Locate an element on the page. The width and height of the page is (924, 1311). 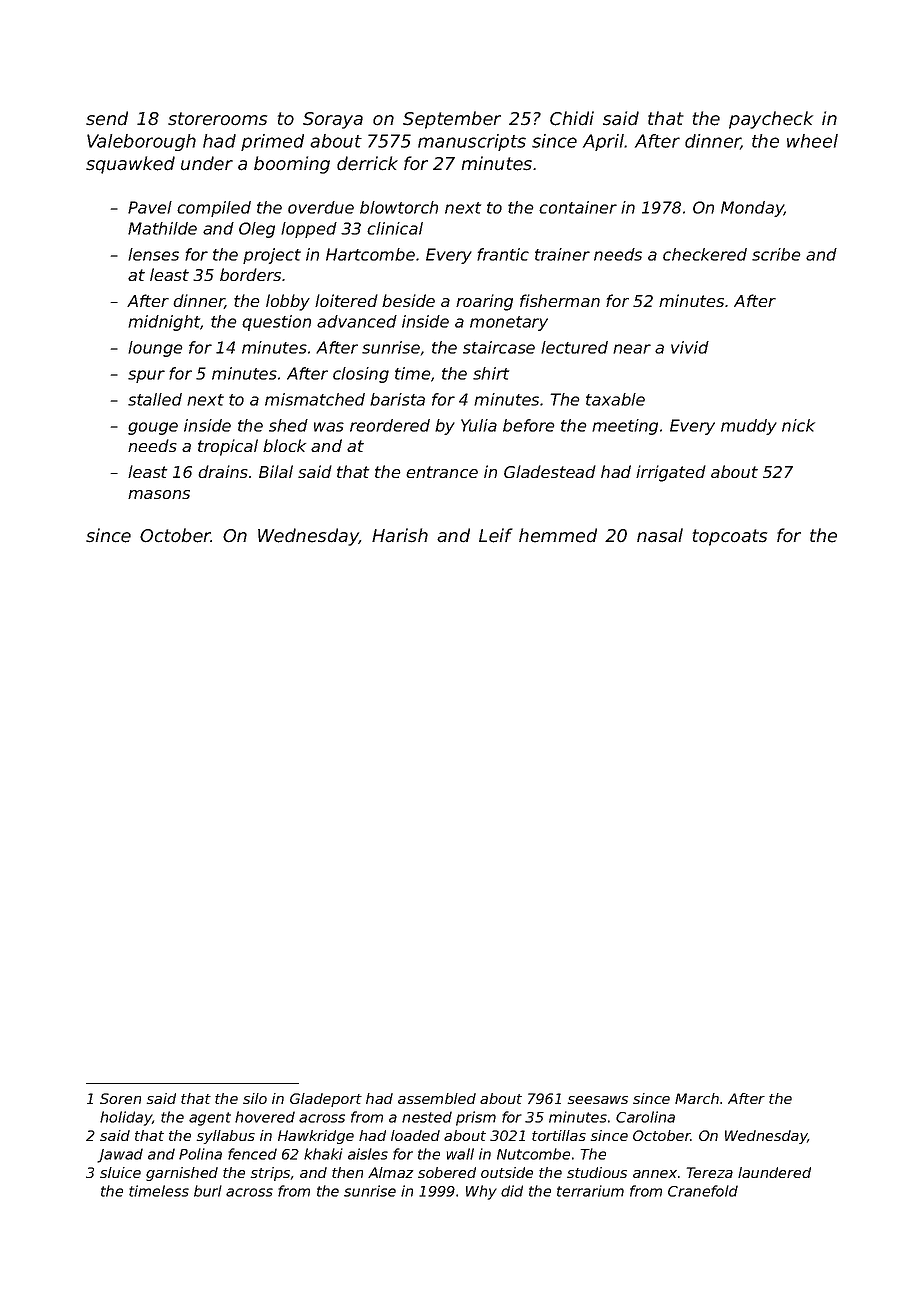
lounge is located at coordinates (155, 349).
